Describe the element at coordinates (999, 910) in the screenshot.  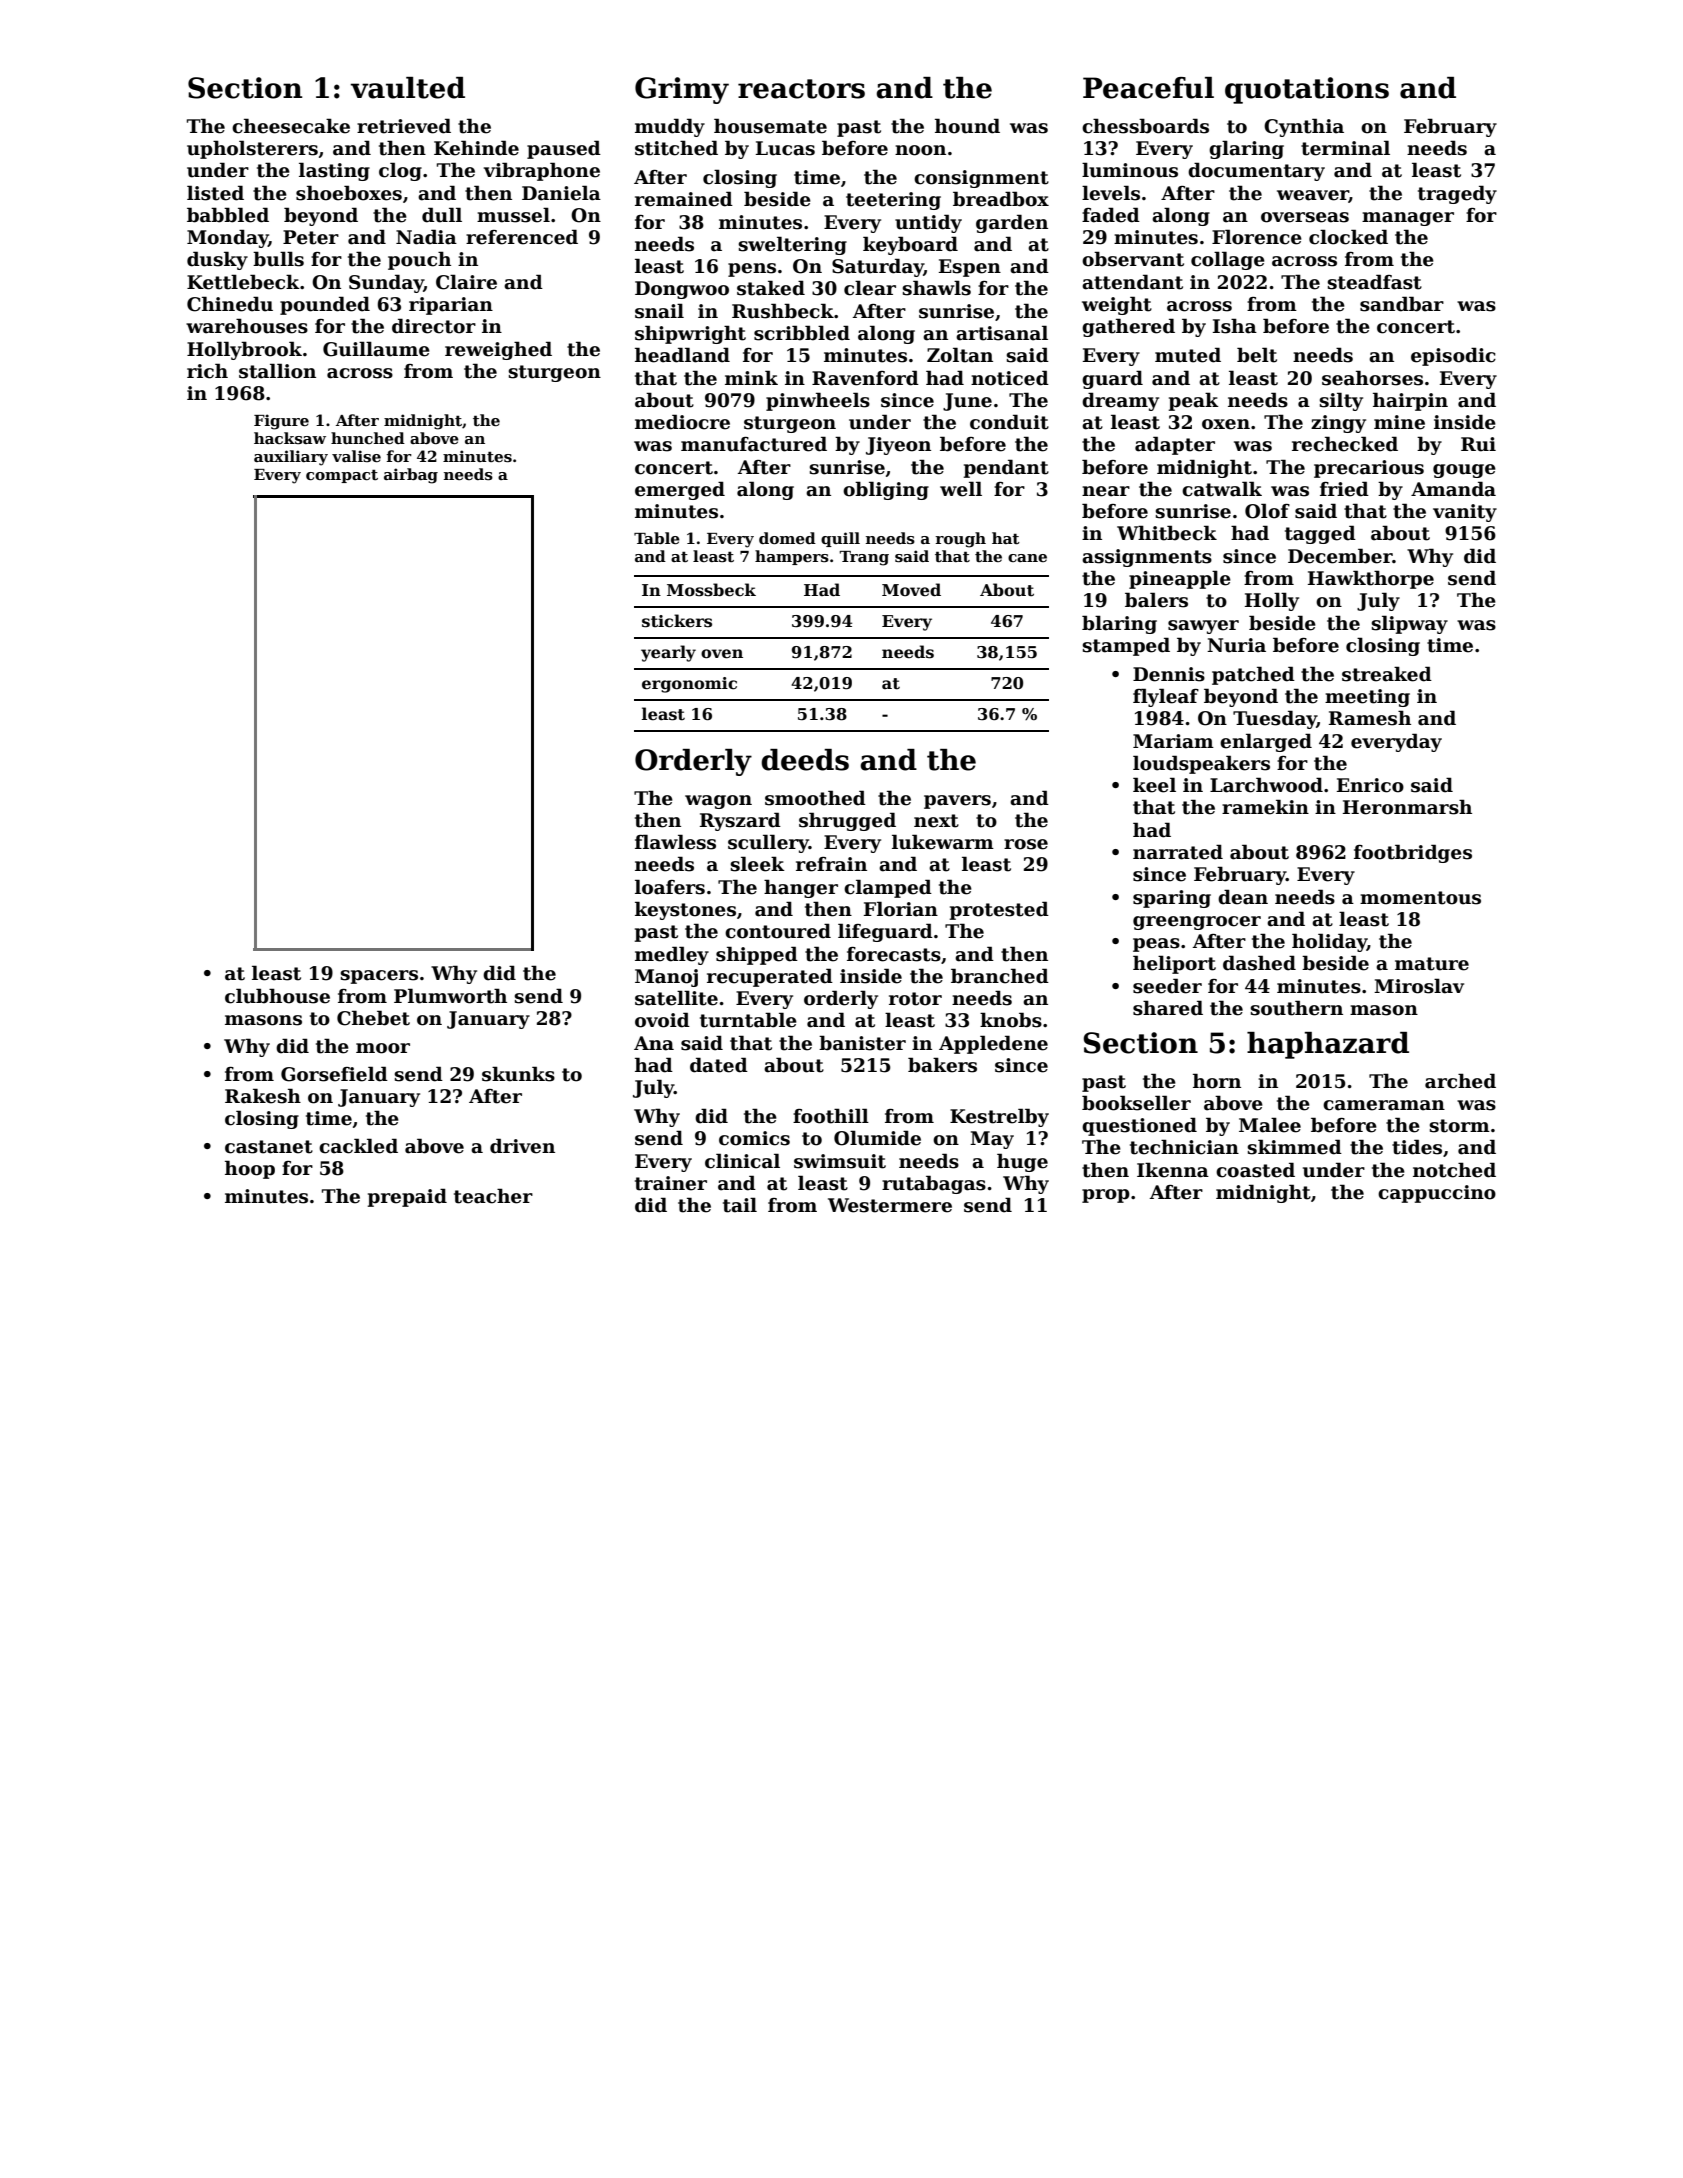
I see `protested` at that location.
